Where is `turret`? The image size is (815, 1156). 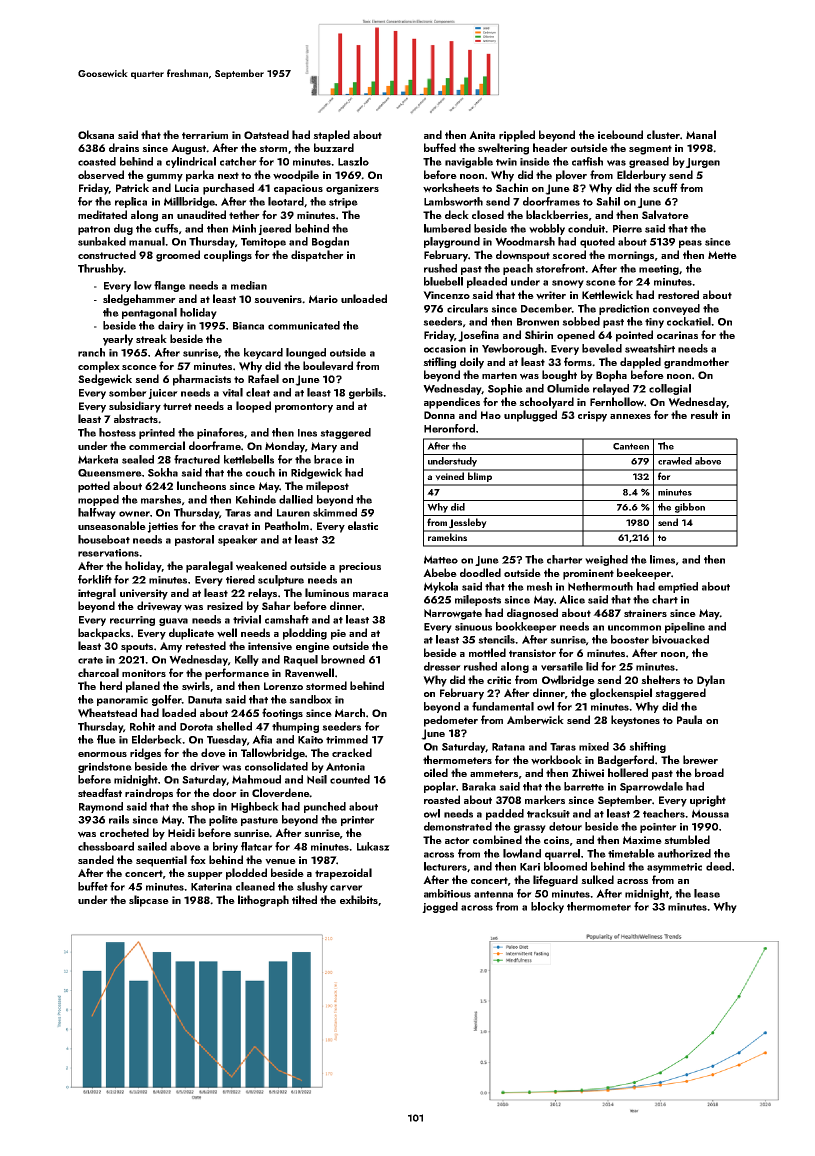 turret is located at coordinates (177, 406).
